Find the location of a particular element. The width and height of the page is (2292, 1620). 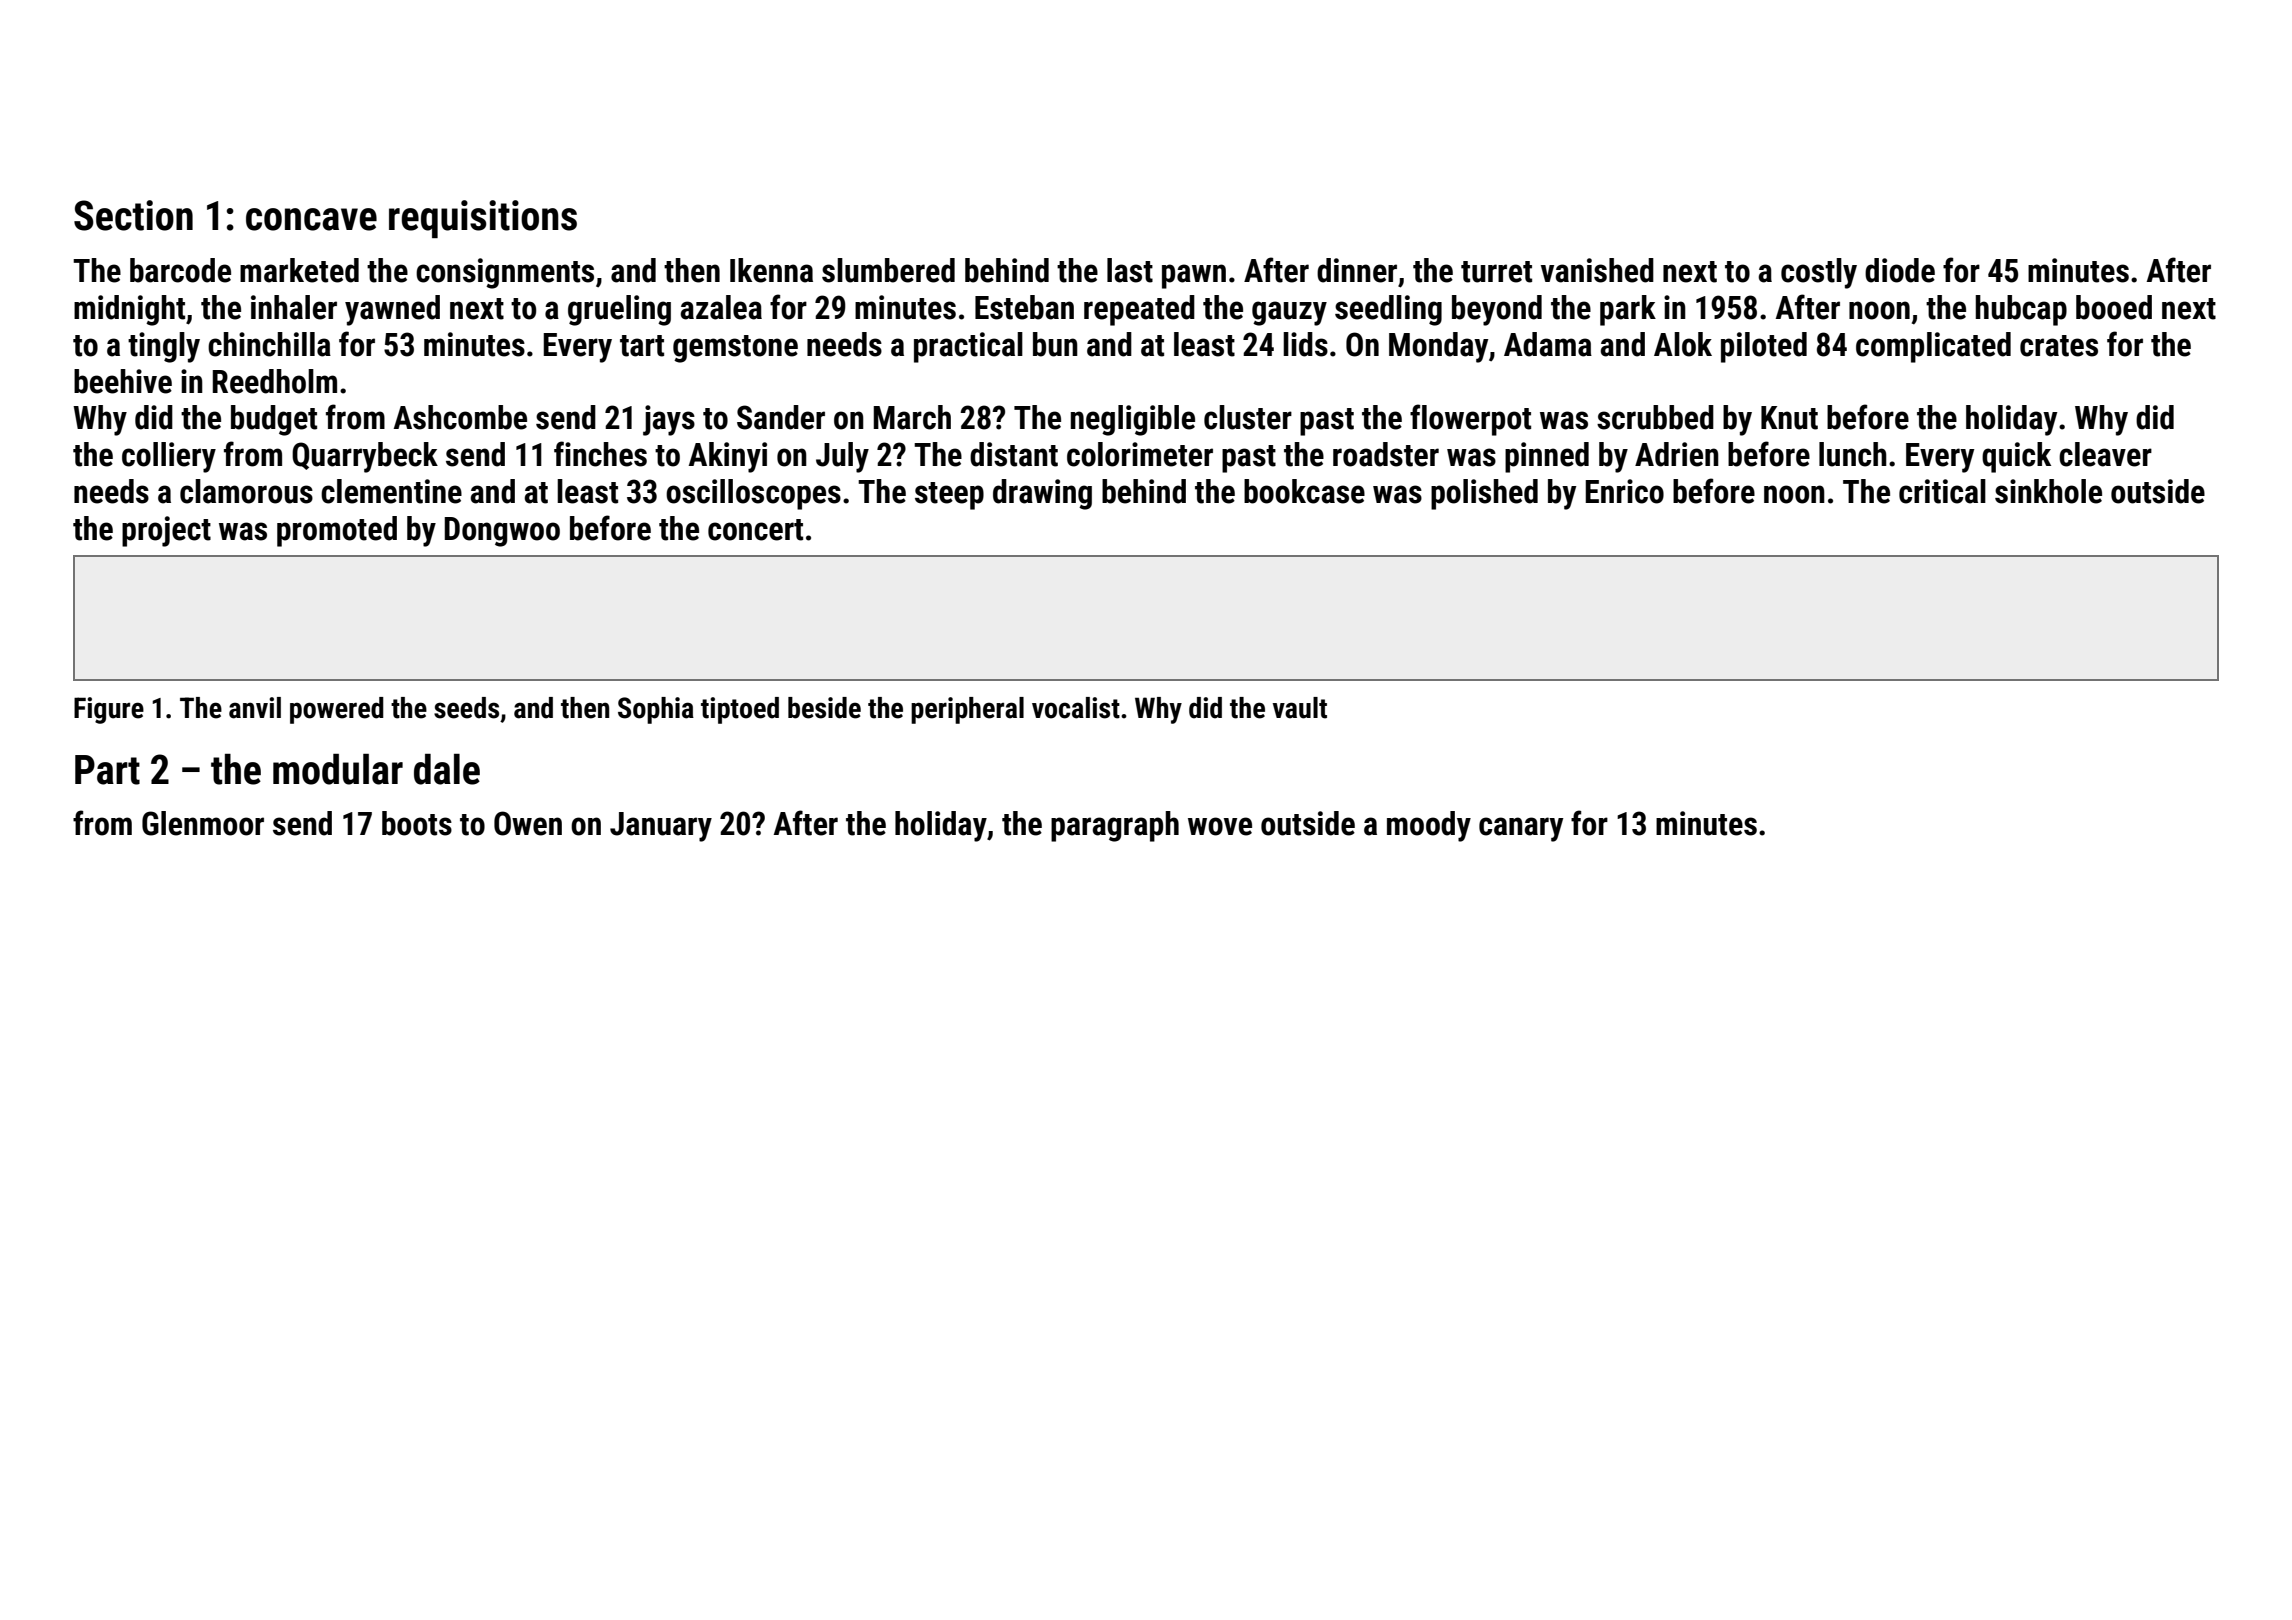

concert is located at coordinates (755, 530).
